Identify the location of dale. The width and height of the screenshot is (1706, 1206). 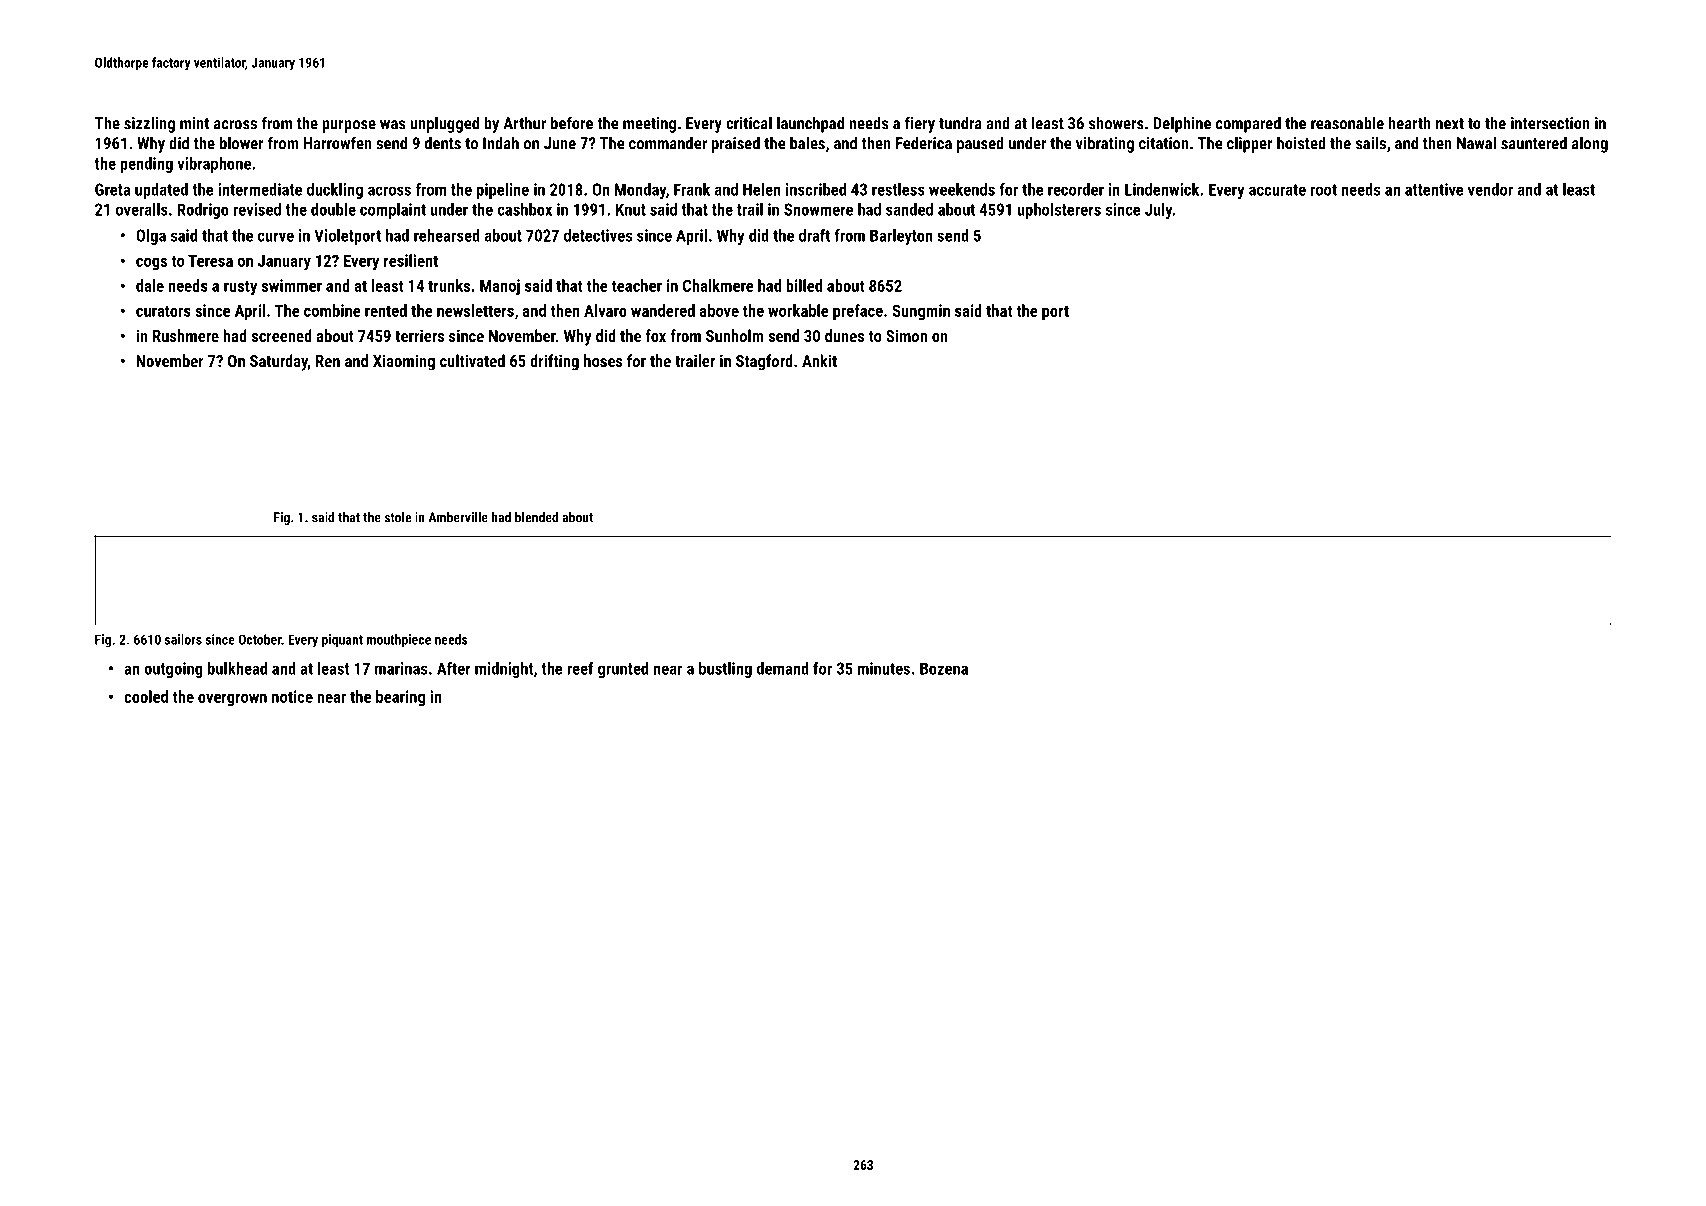
(150, 285).
